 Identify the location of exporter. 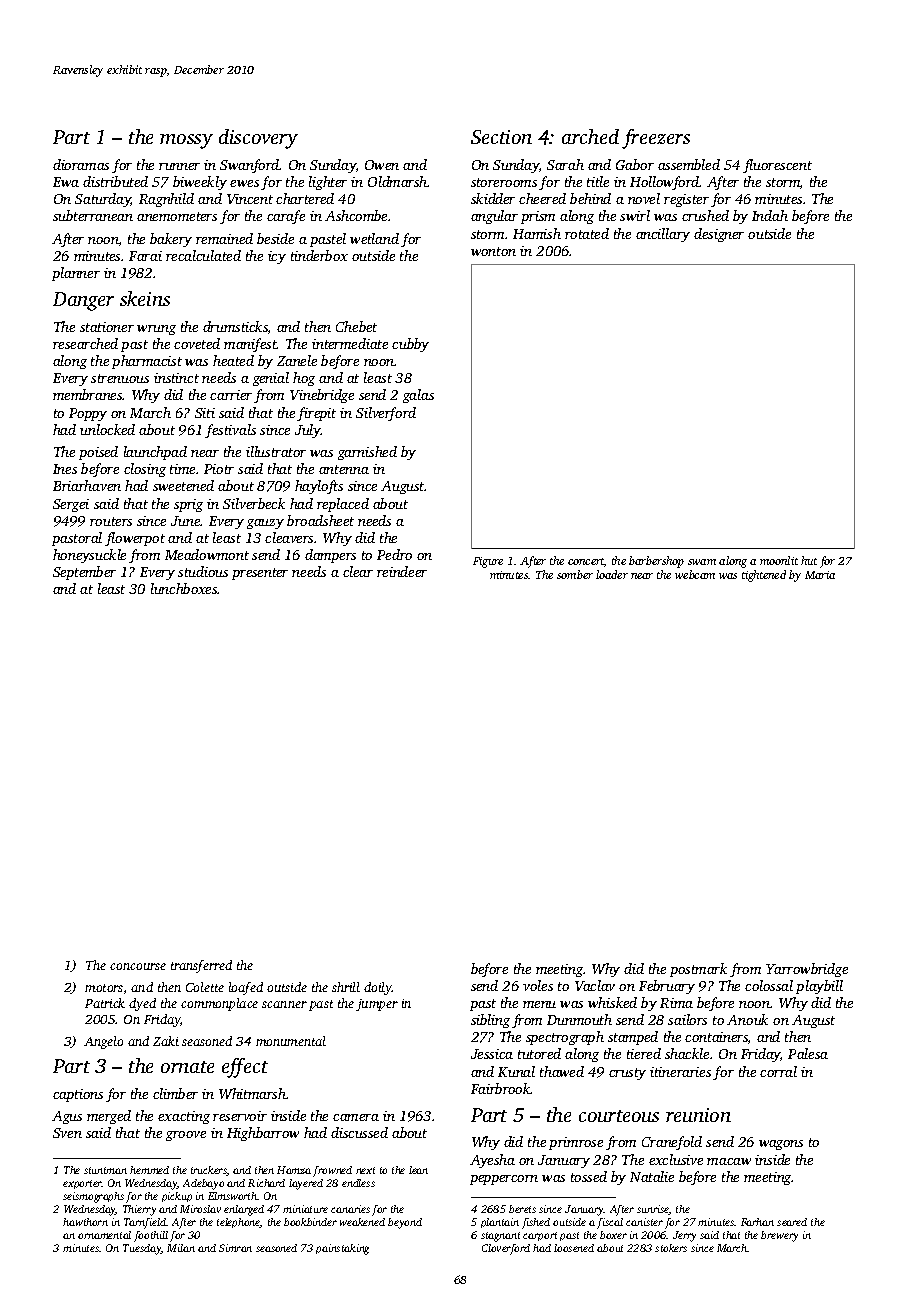
(82, 1184).
